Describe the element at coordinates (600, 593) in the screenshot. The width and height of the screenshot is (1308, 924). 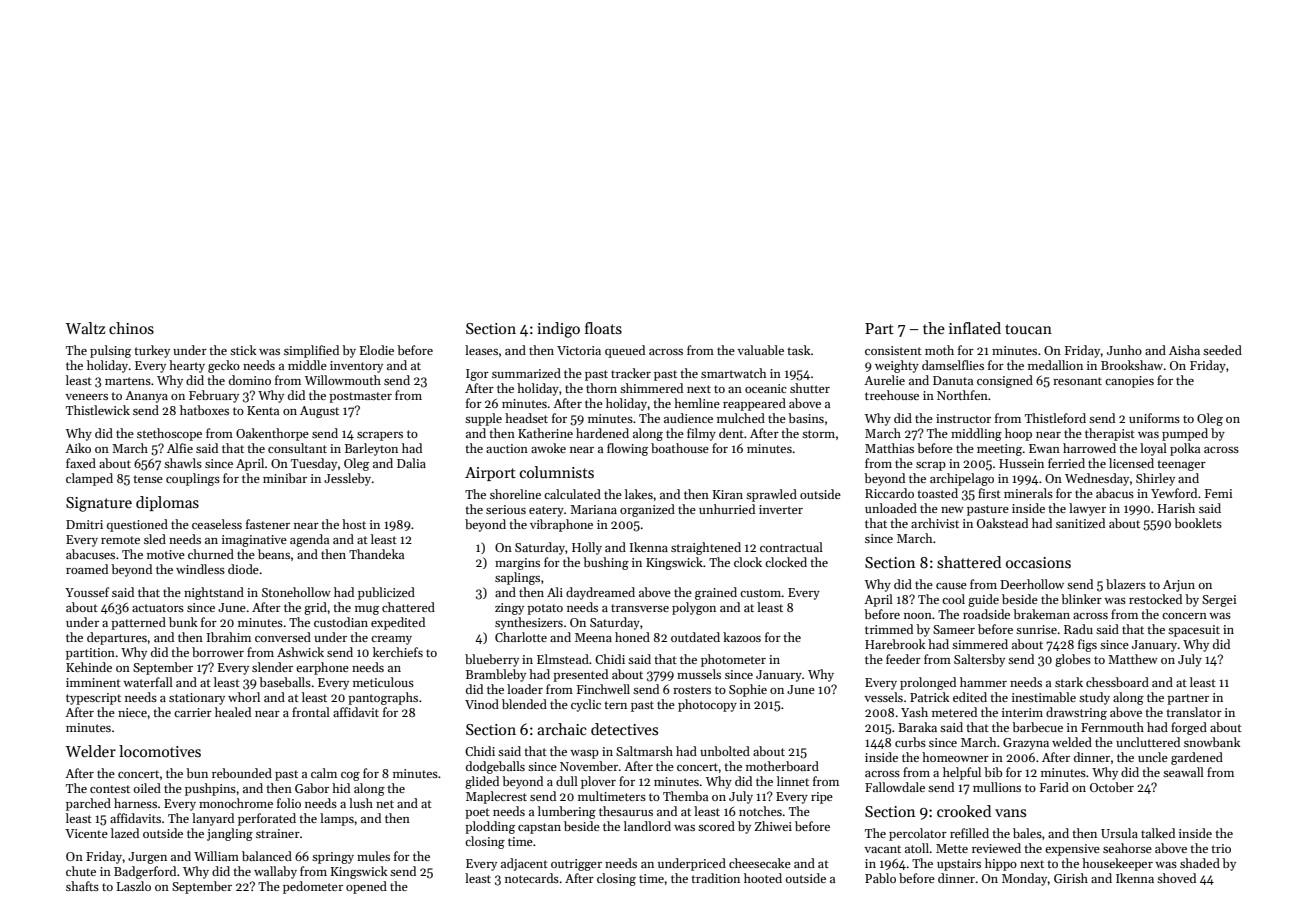
I see `daydreamed` at that location.
